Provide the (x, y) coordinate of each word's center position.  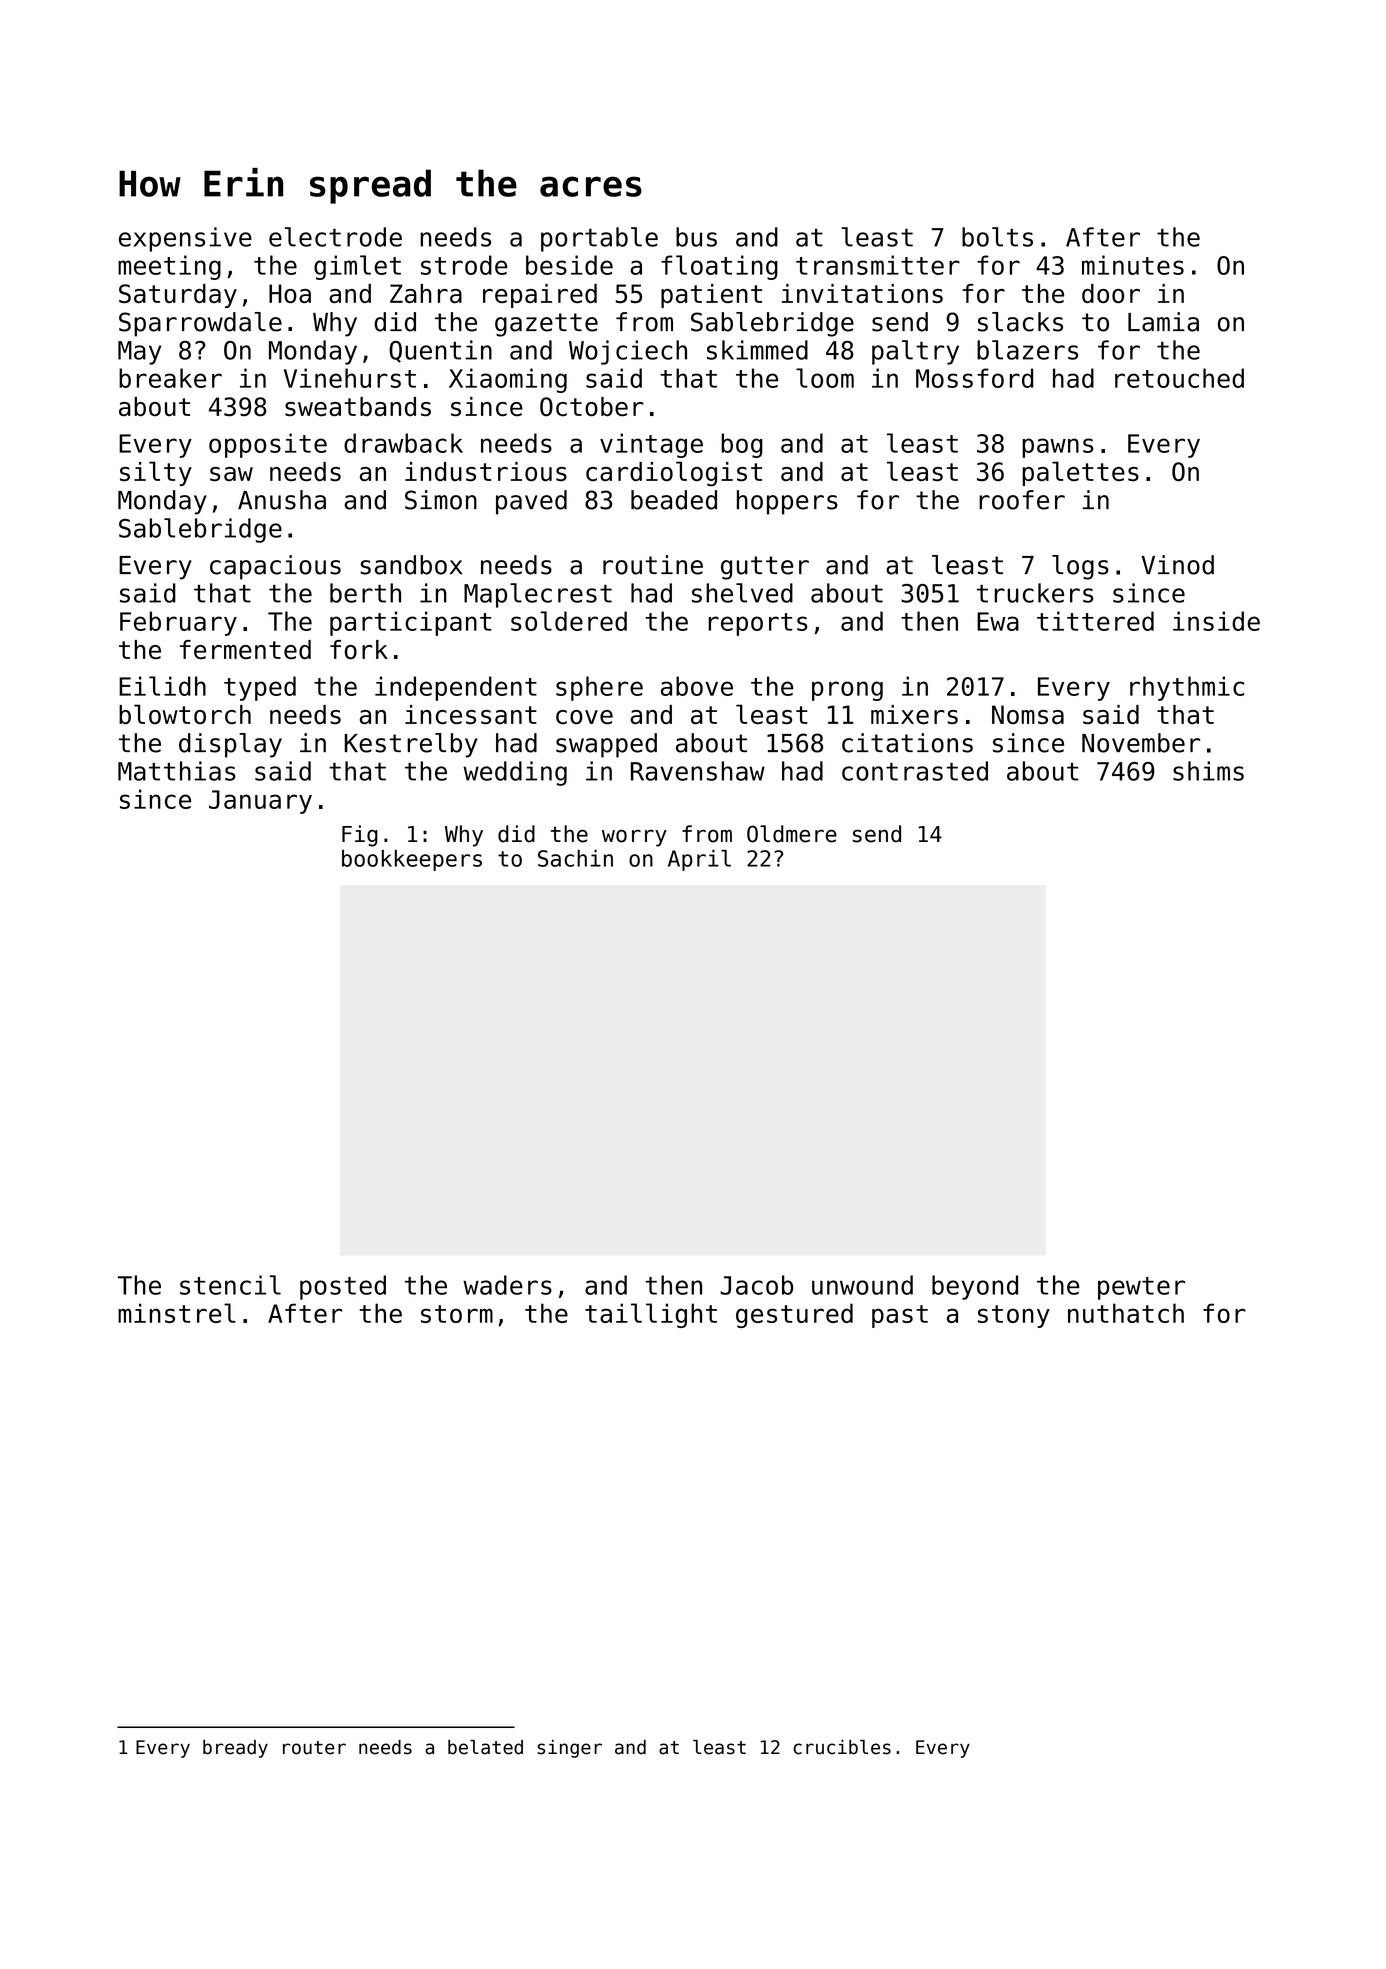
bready (235, 1749)
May (140, 353)
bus (696, 237)
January (260, 802)
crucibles (842, 1747)
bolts (997, 237)
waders (507, 1285)
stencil (230, 1285)
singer (569, 1749)
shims (1208, 771)
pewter (1141, 1288)
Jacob (756, 1285)
